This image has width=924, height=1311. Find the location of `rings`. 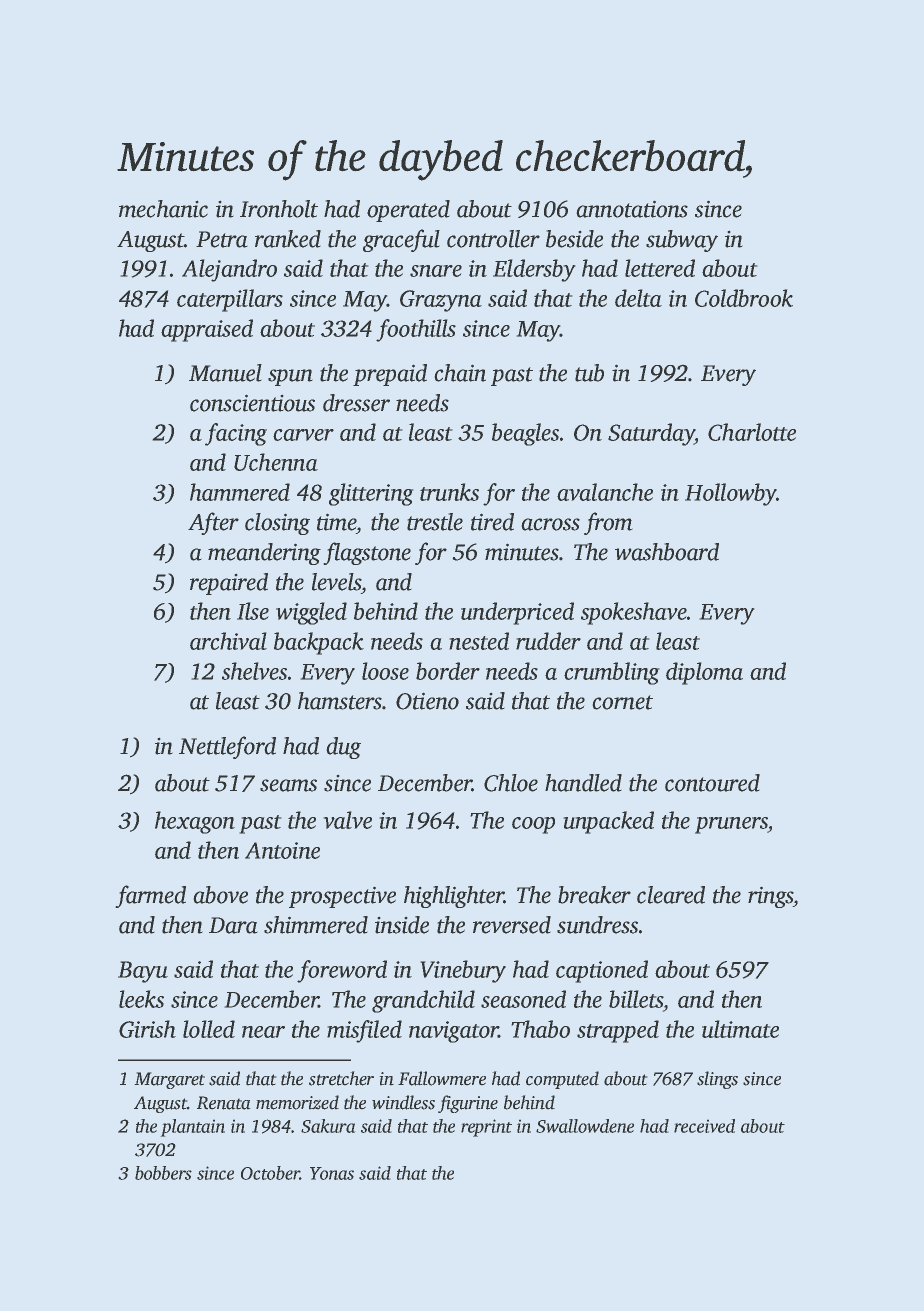

rings is located at coordinates (770, 897).
